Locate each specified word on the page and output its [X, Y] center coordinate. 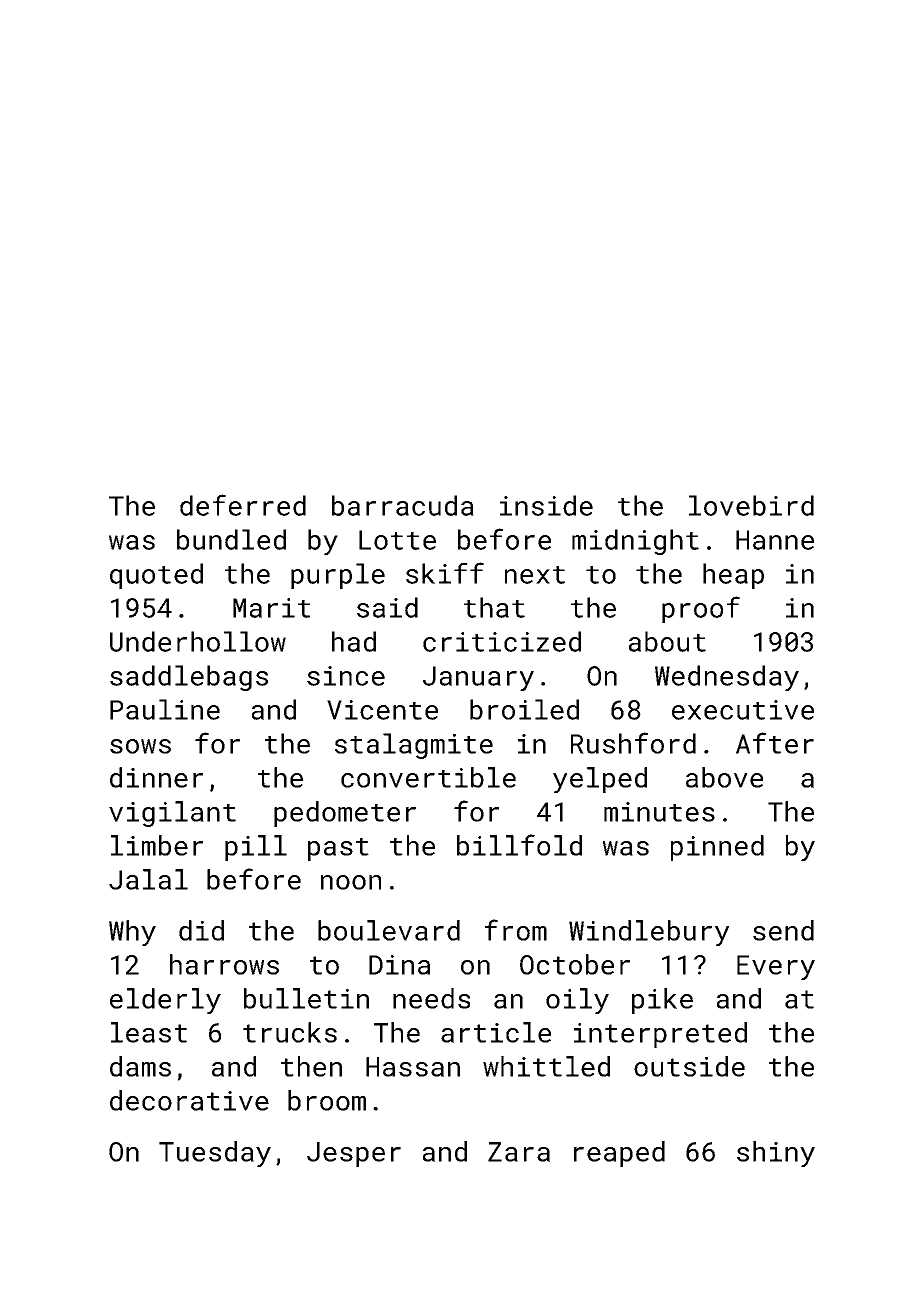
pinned [717, 848]
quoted [156, 576]
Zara [519, 1152]
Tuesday [215, 1154]
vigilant [172, 814]
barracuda [403, 505]
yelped [600, 780]
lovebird [751, 505]
